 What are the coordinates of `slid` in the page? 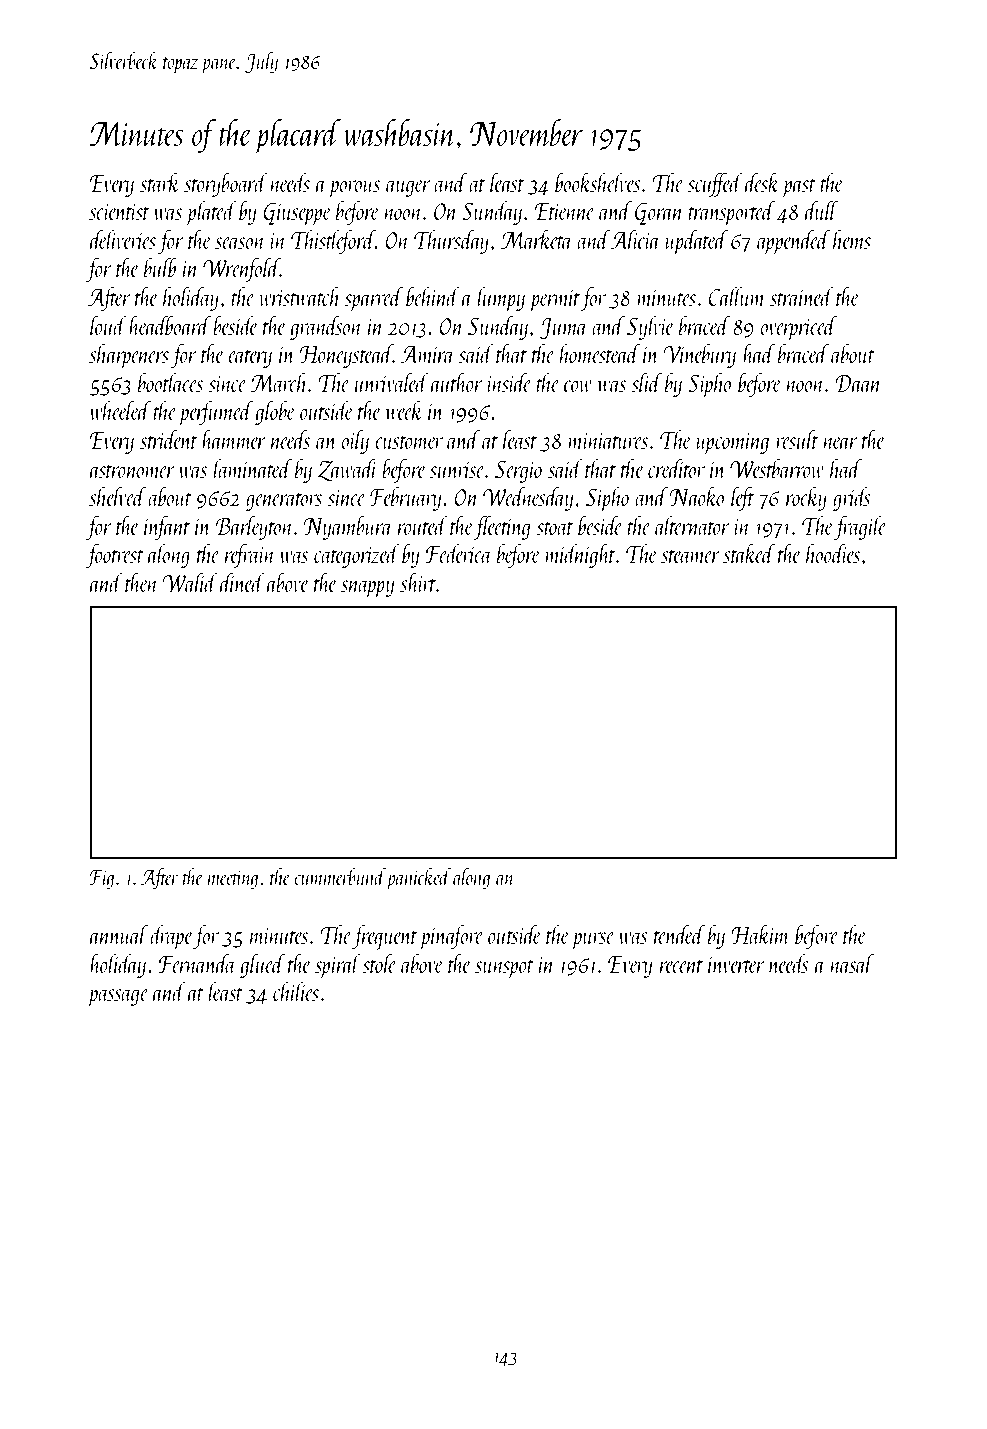 It's located at (646, 382).
